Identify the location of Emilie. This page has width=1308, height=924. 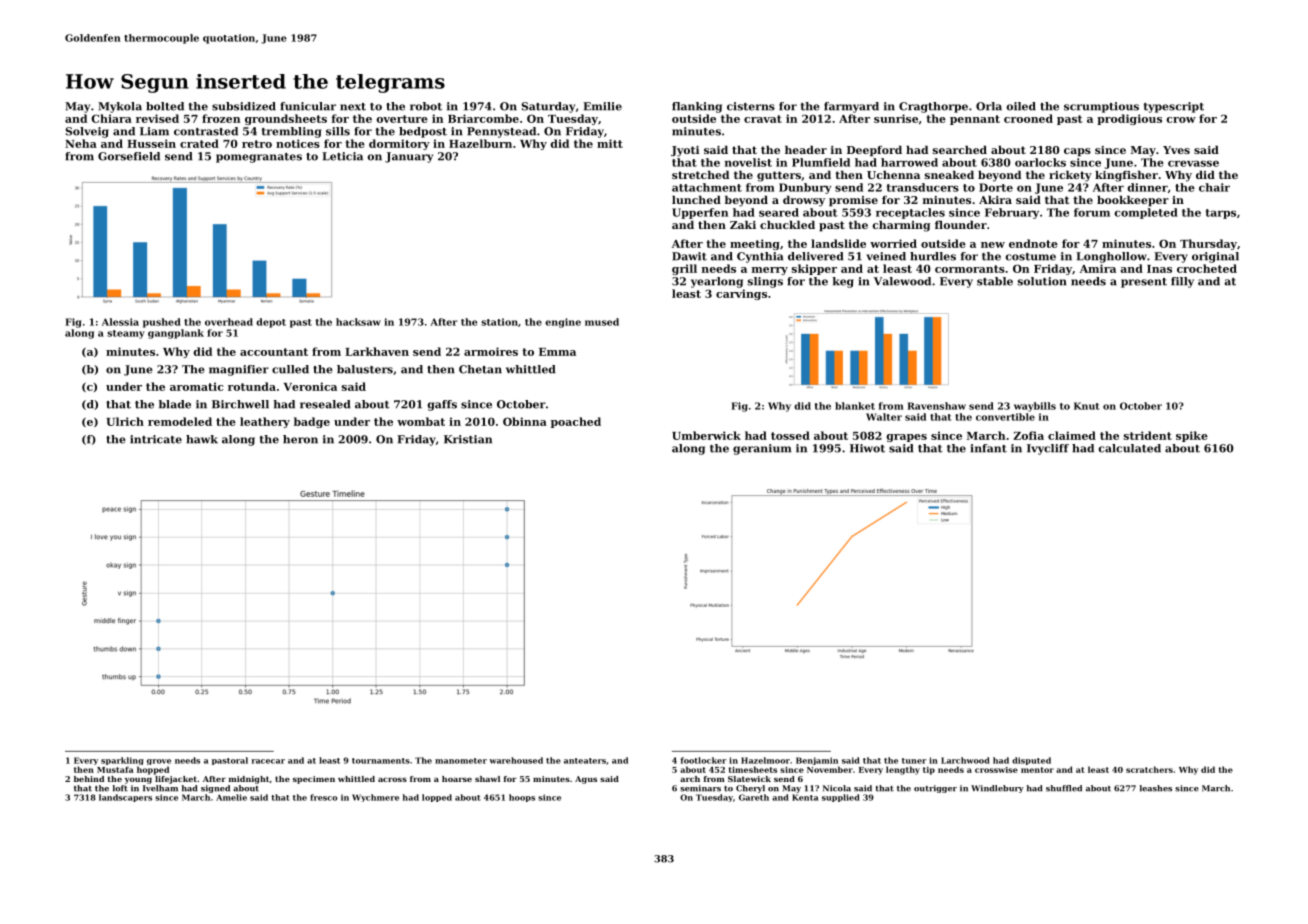
(602, 106).
